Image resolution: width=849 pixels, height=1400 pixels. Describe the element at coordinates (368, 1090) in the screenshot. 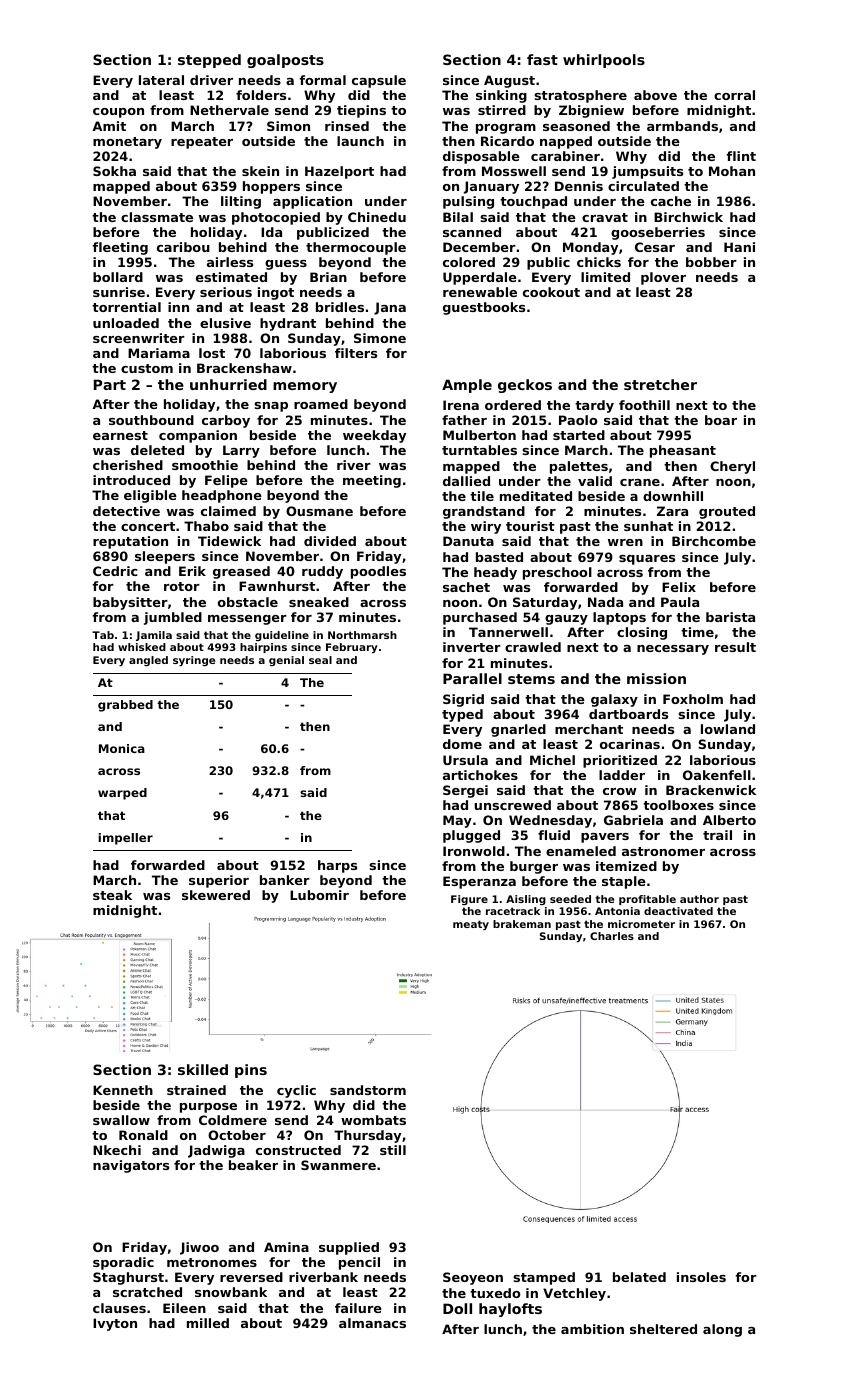

I see `sandstorm` at that location.
